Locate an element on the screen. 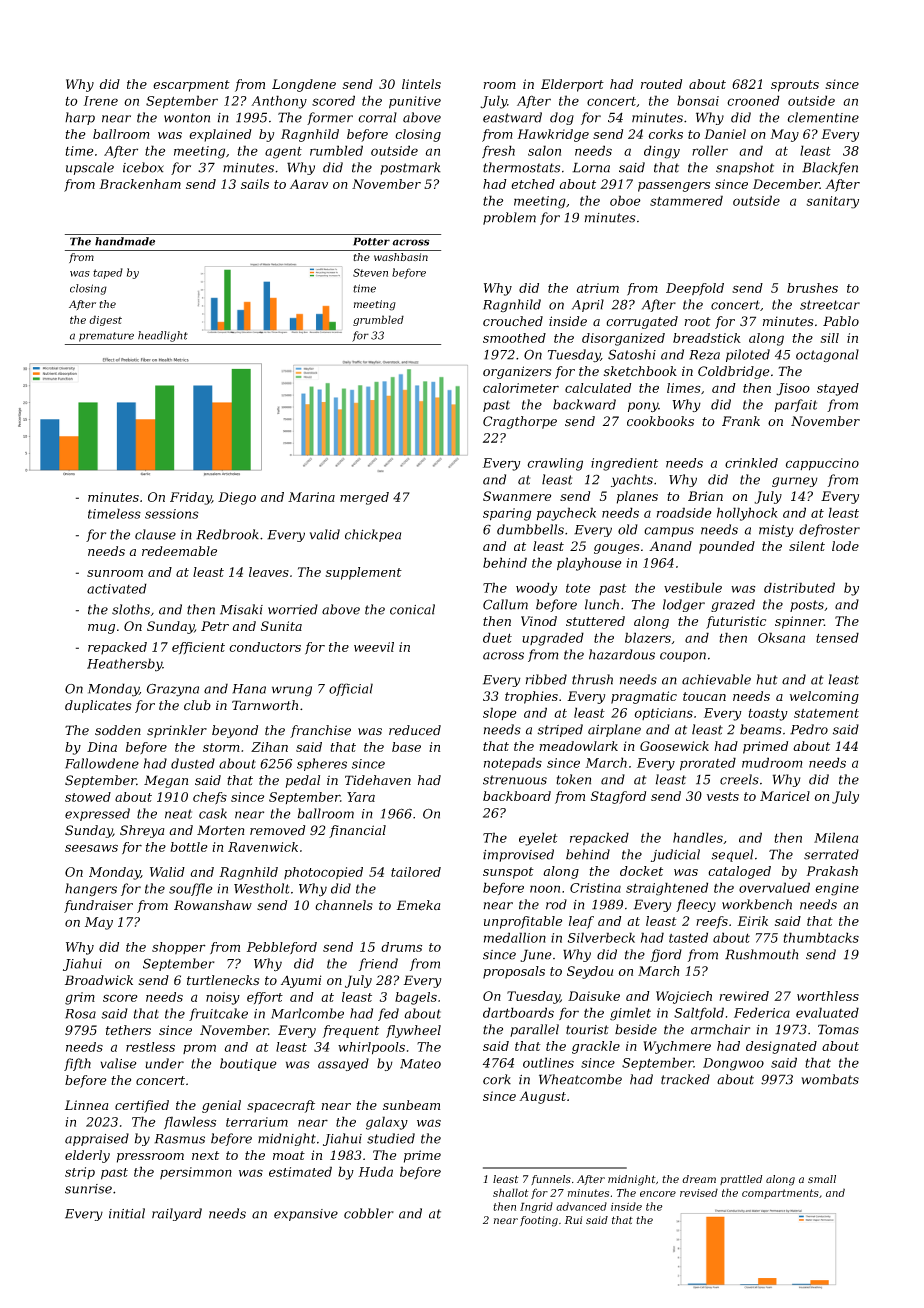 The width and height of the screenshot is (924, 1308). drums is located at coordinates (401, 947).
